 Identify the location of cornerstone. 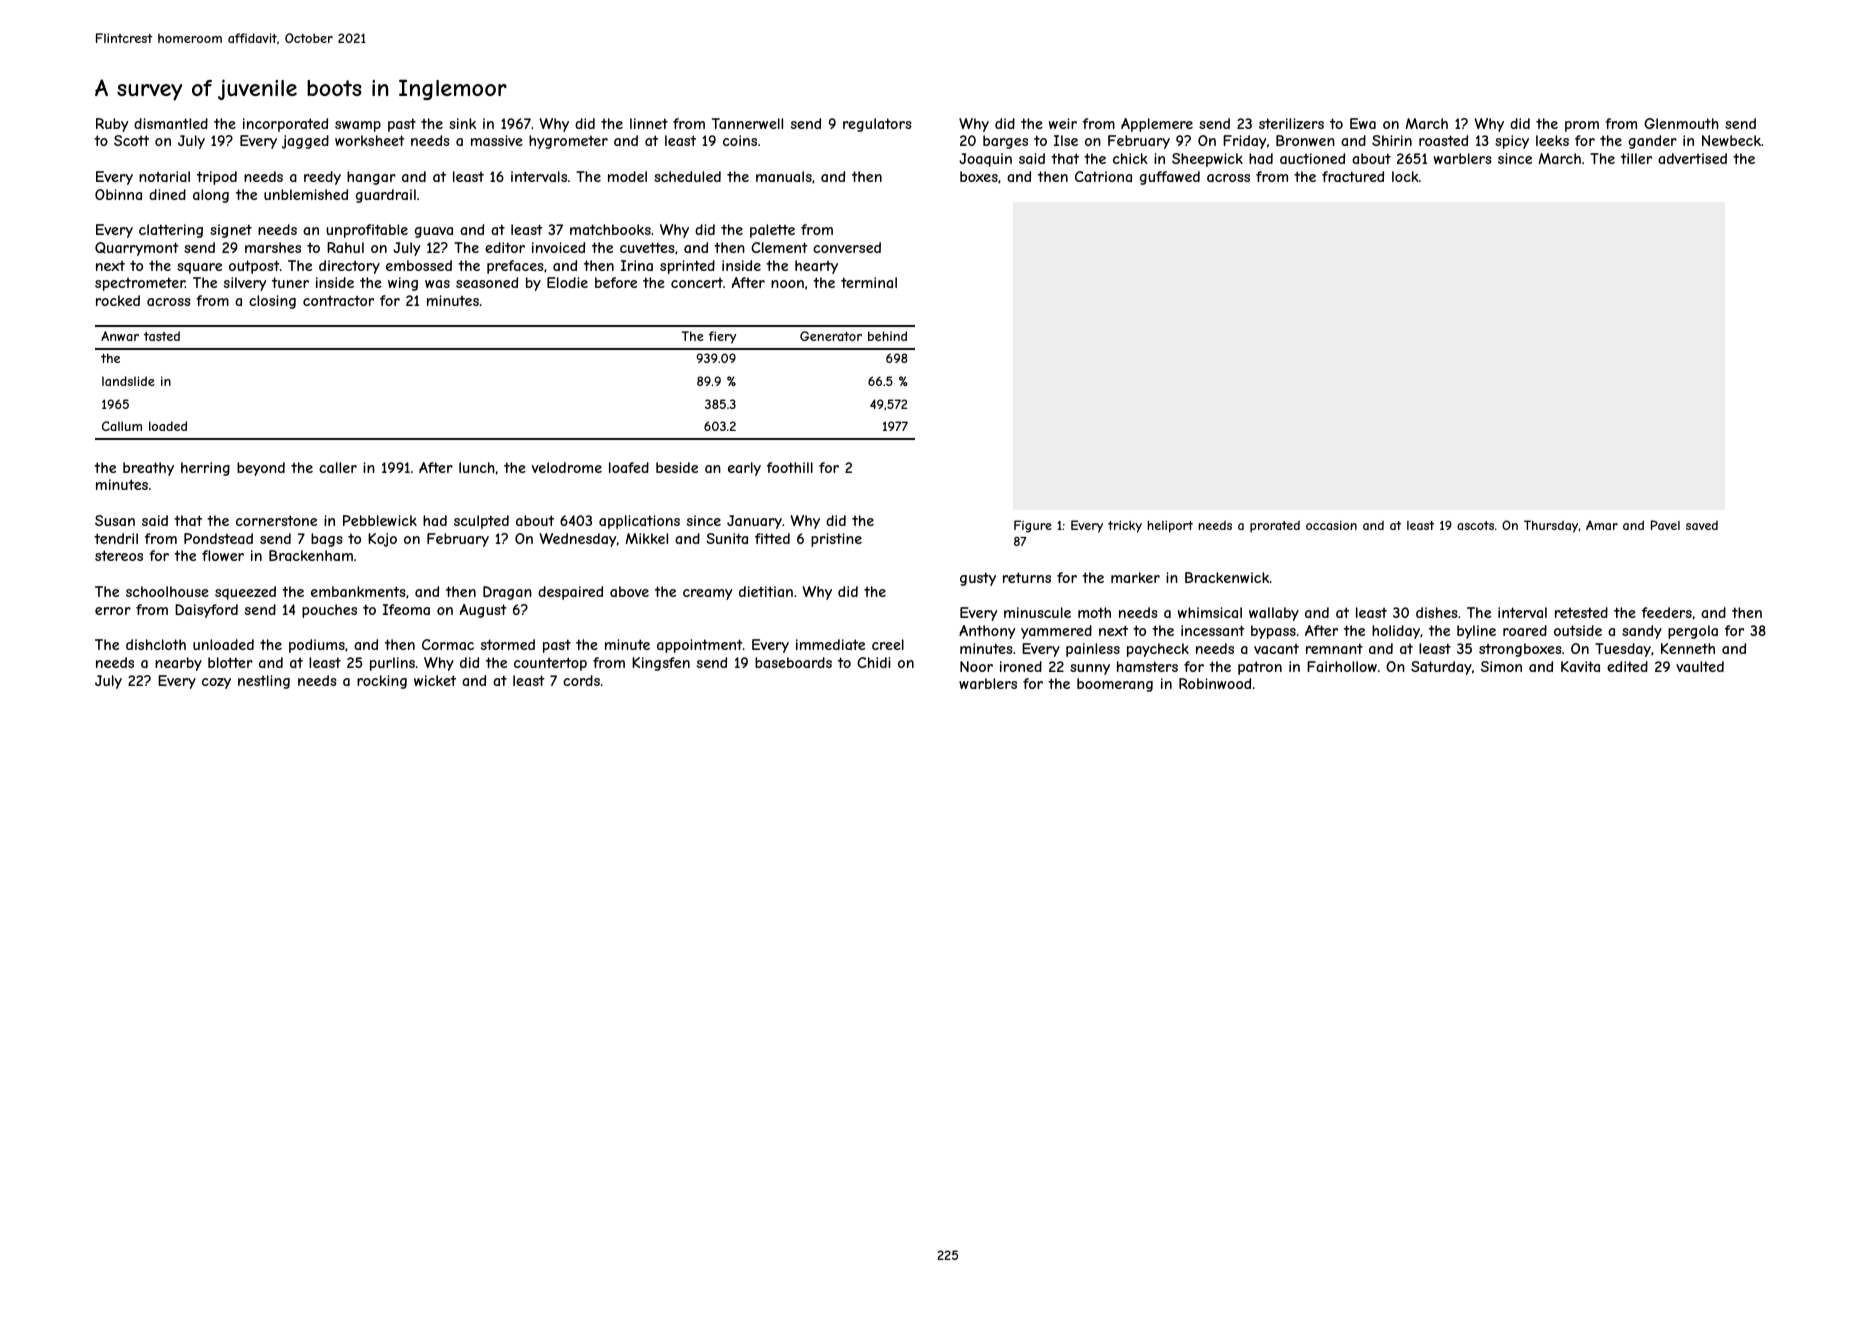
(276, 520).
